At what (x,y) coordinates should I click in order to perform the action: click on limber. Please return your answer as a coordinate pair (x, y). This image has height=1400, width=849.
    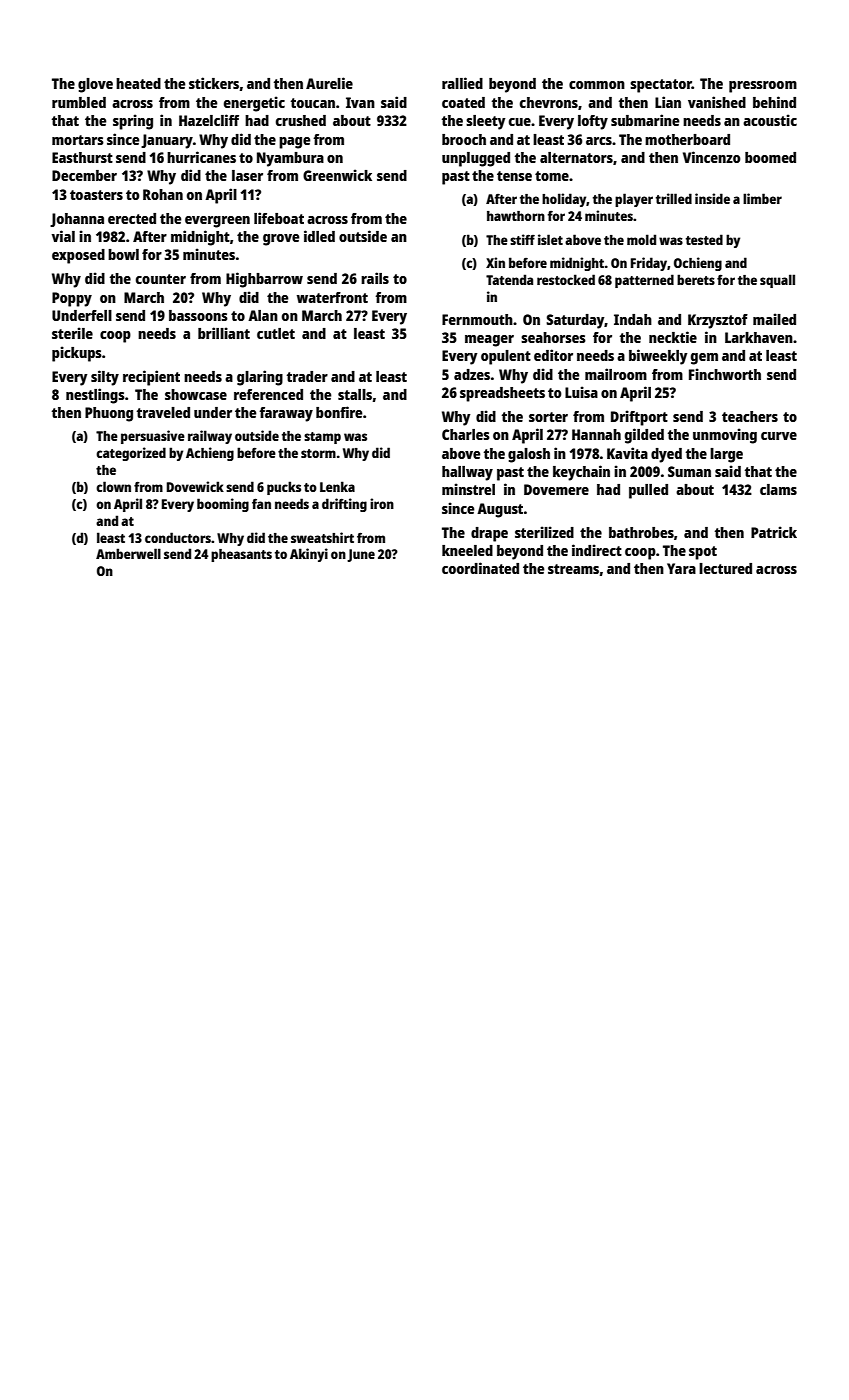
    Looking at the image, I should click on (762, 198).
